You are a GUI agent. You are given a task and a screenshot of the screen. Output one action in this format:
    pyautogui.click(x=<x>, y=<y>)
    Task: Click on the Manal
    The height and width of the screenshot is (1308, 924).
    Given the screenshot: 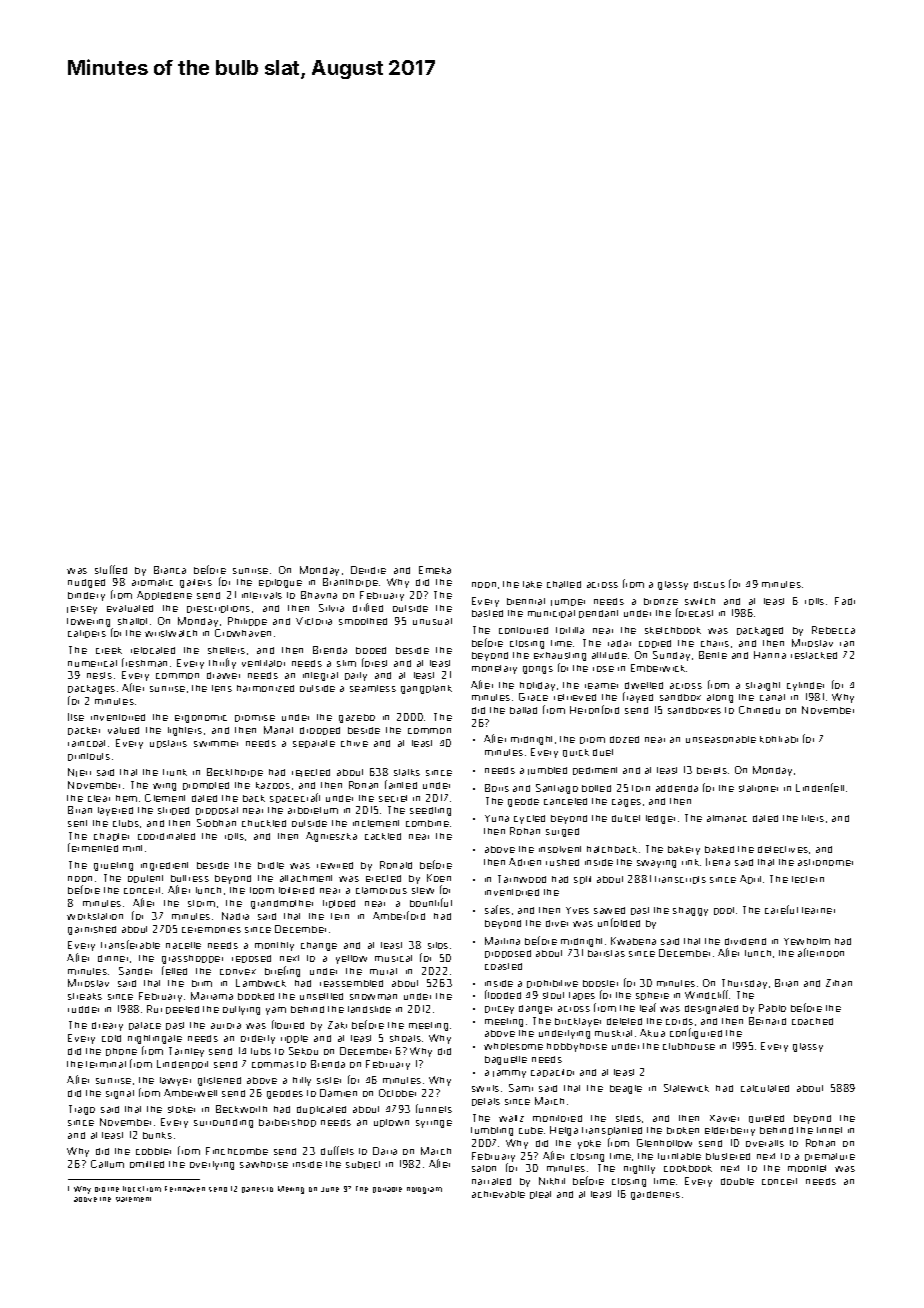 What is the action you would take?
    pyautogui.click(x=278, y=730)
